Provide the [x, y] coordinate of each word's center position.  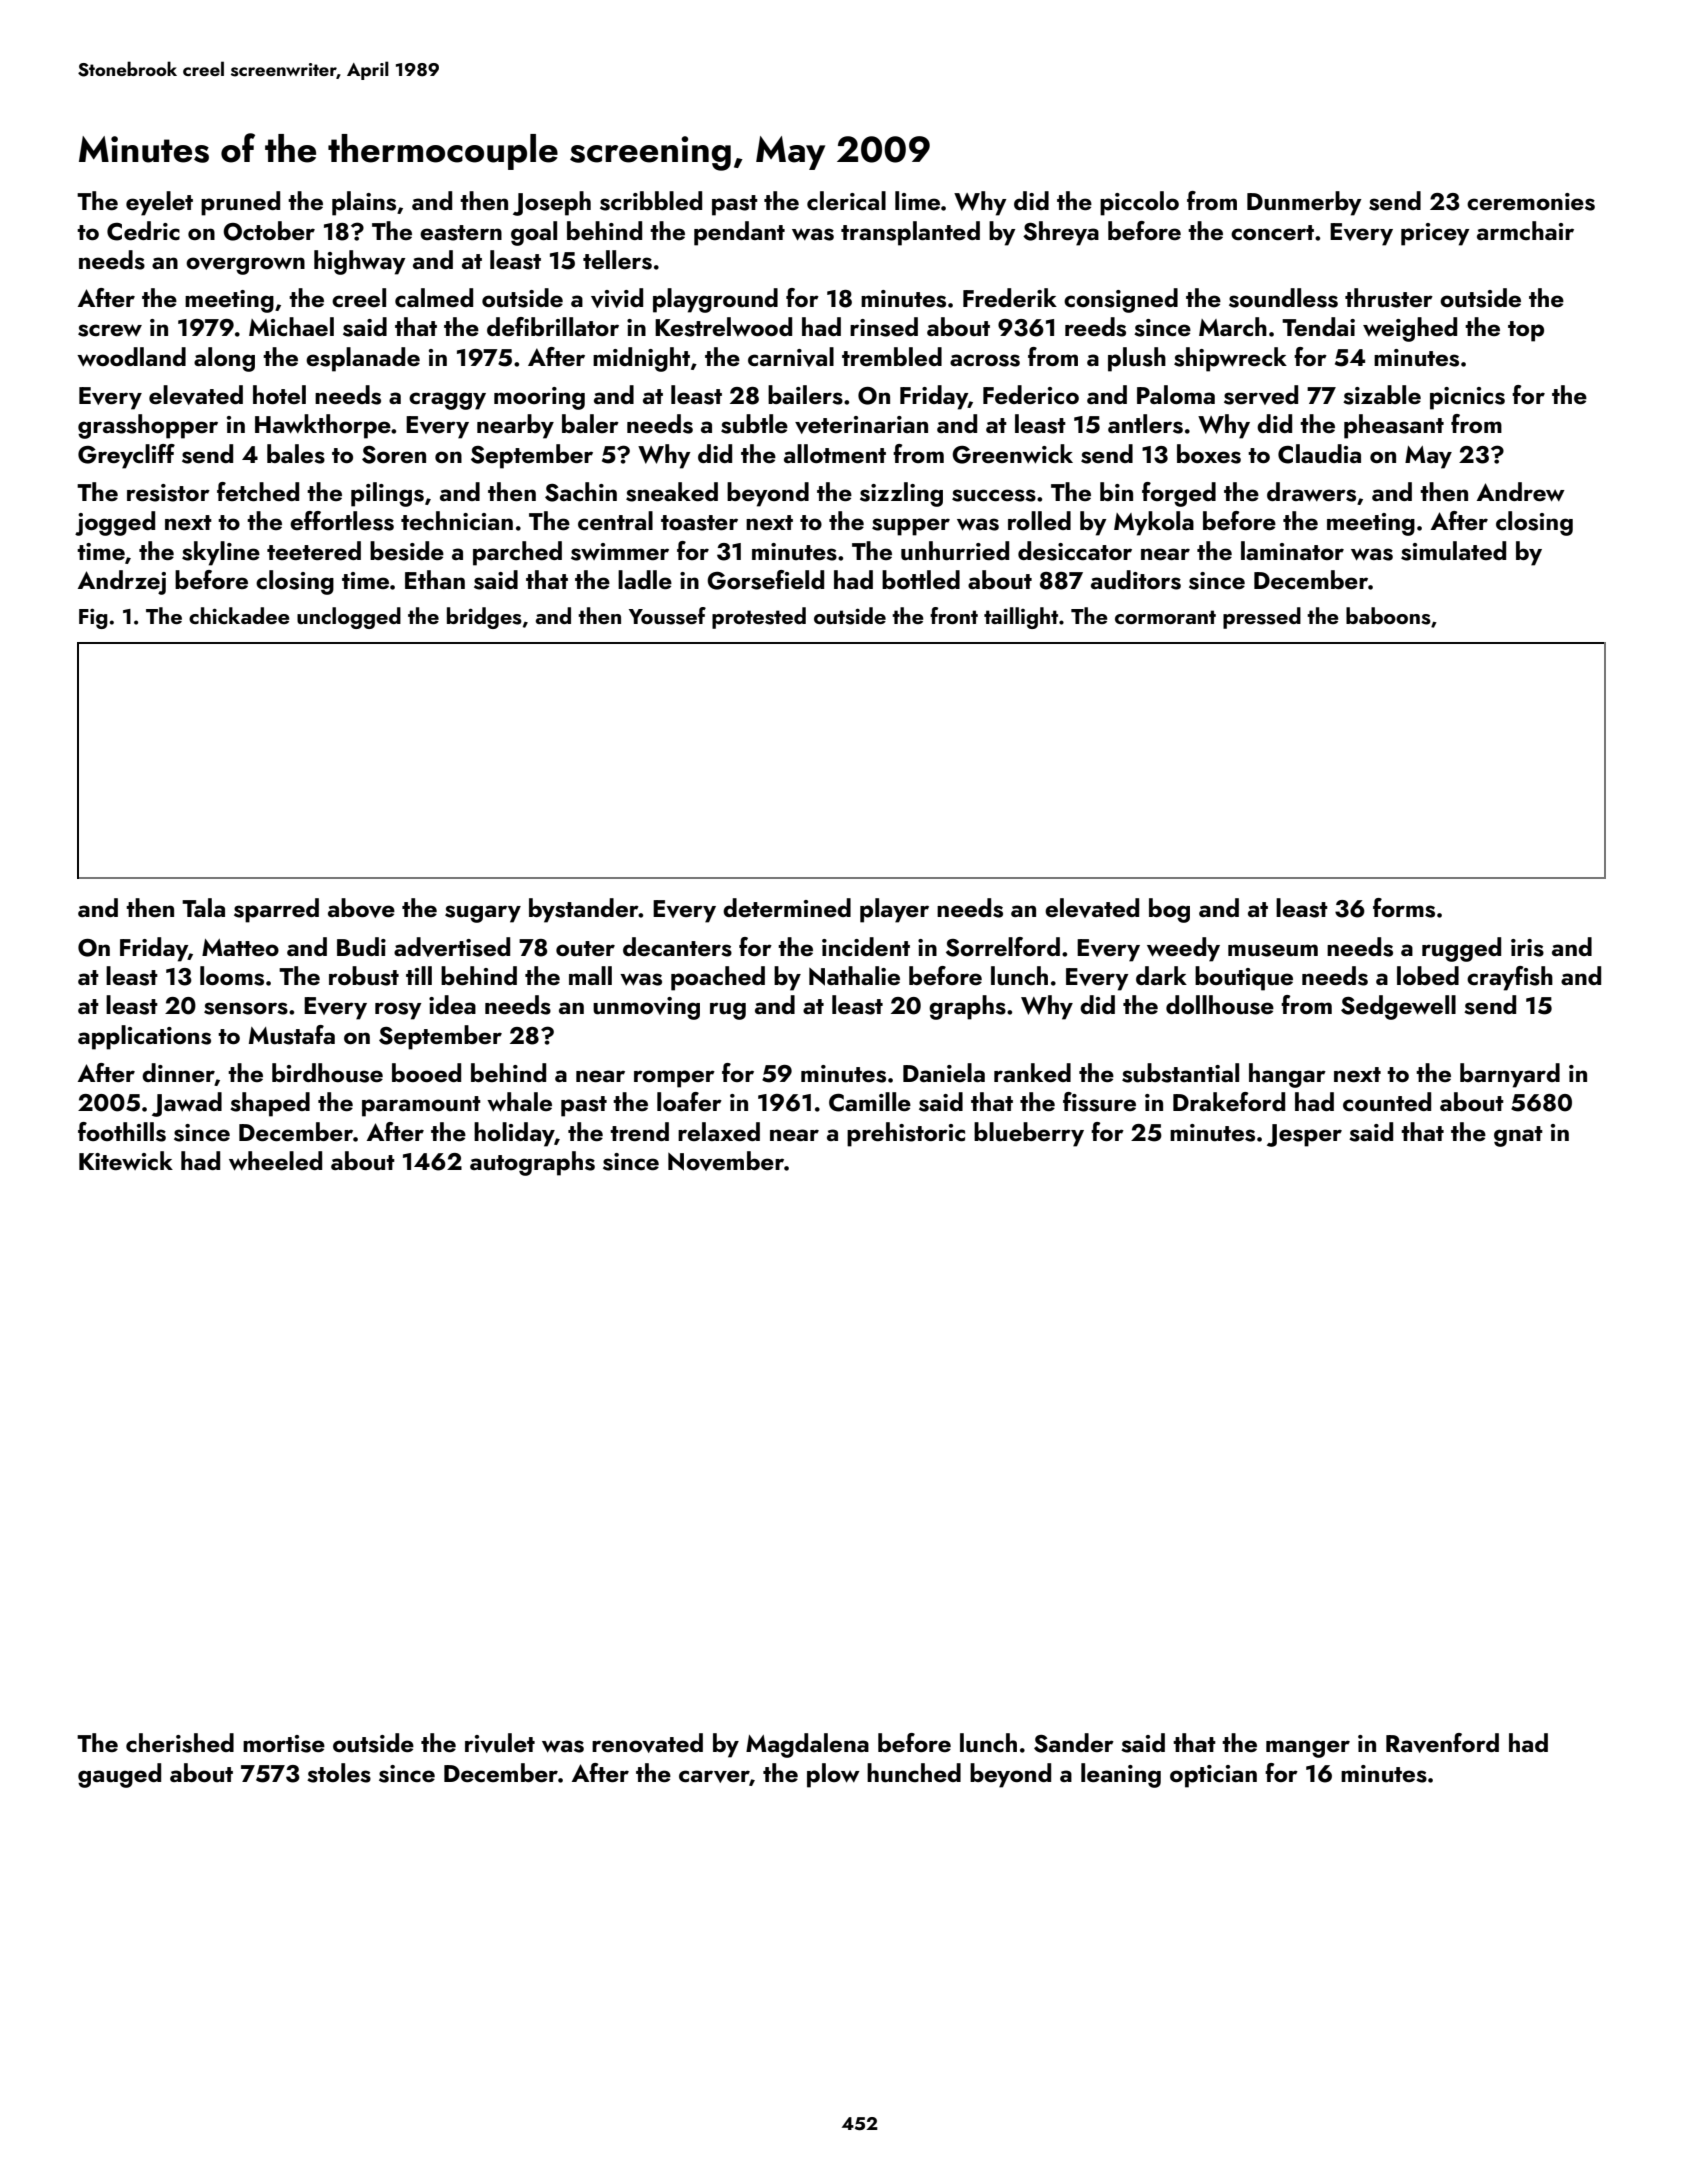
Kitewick [126, 1160]
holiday [514, 1134]
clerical [846, 200]
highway [360, 262]
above [361, 908]
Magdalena [807, 1745]
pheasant [1394, 426]
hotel [279, 394]
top [1526, 331]
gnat [1518, 1136]
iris [1527, 948]
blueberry [1029, 1134]
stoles [339, 1773]
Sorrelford [1003, 947]
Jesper [1304, 1135]
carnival [791, 357]
